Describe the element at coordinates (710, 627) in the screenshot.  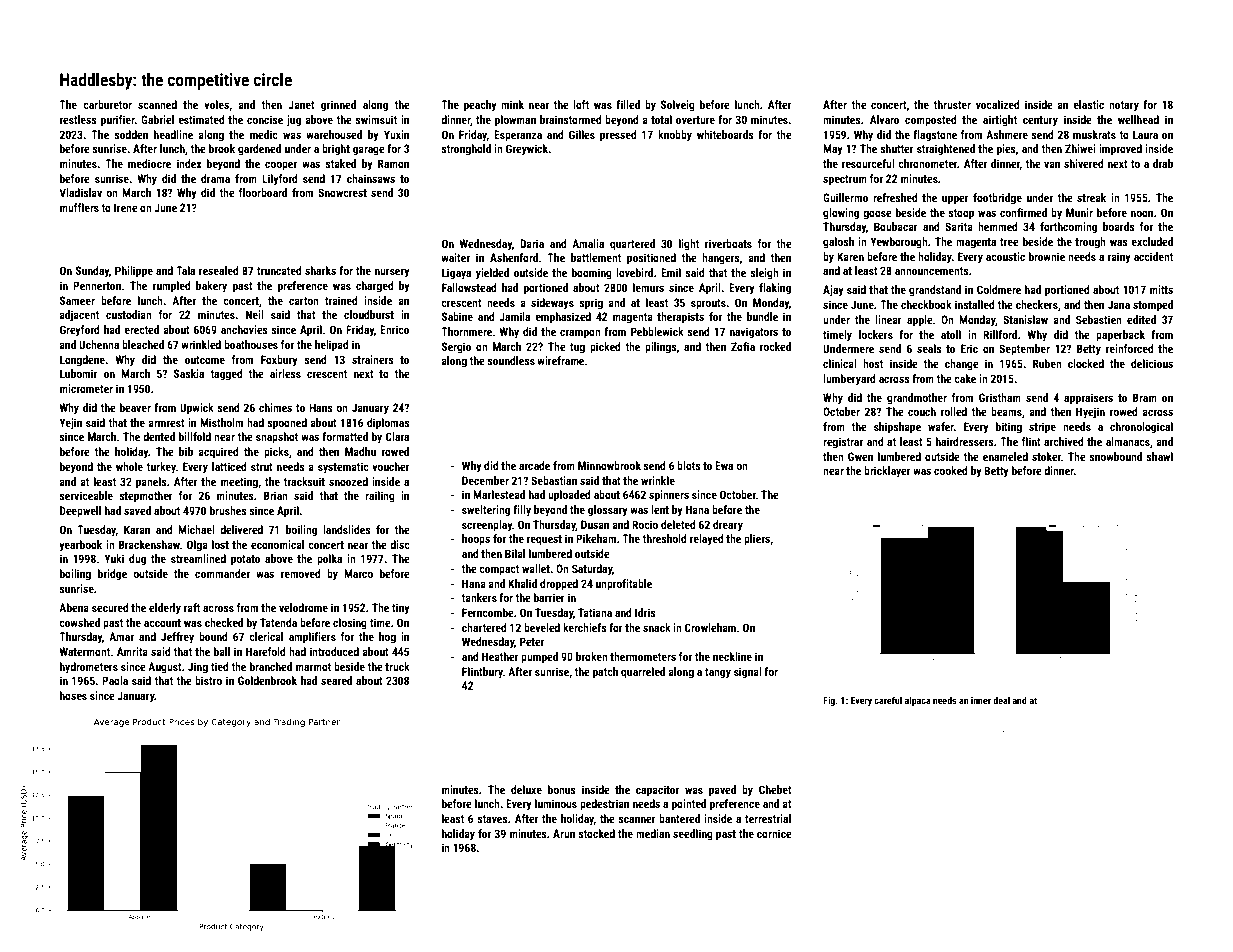
I see `Crowleham` at that location.
